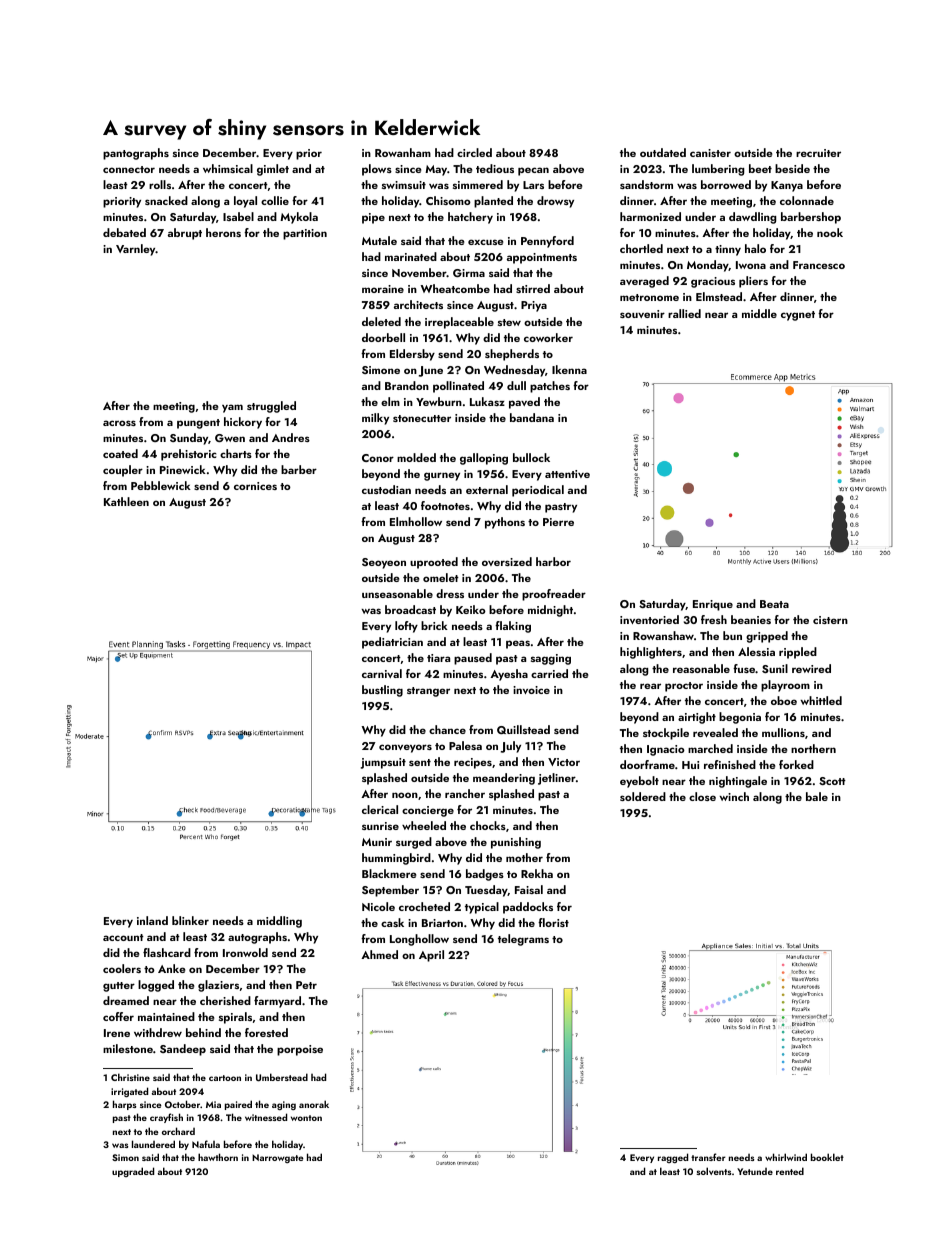 Image resolution: width=952 pixels, height=1233 pixels. Describe the element at coordinates (455, 288) in the image. I see `Wheatcombe` at that location.
